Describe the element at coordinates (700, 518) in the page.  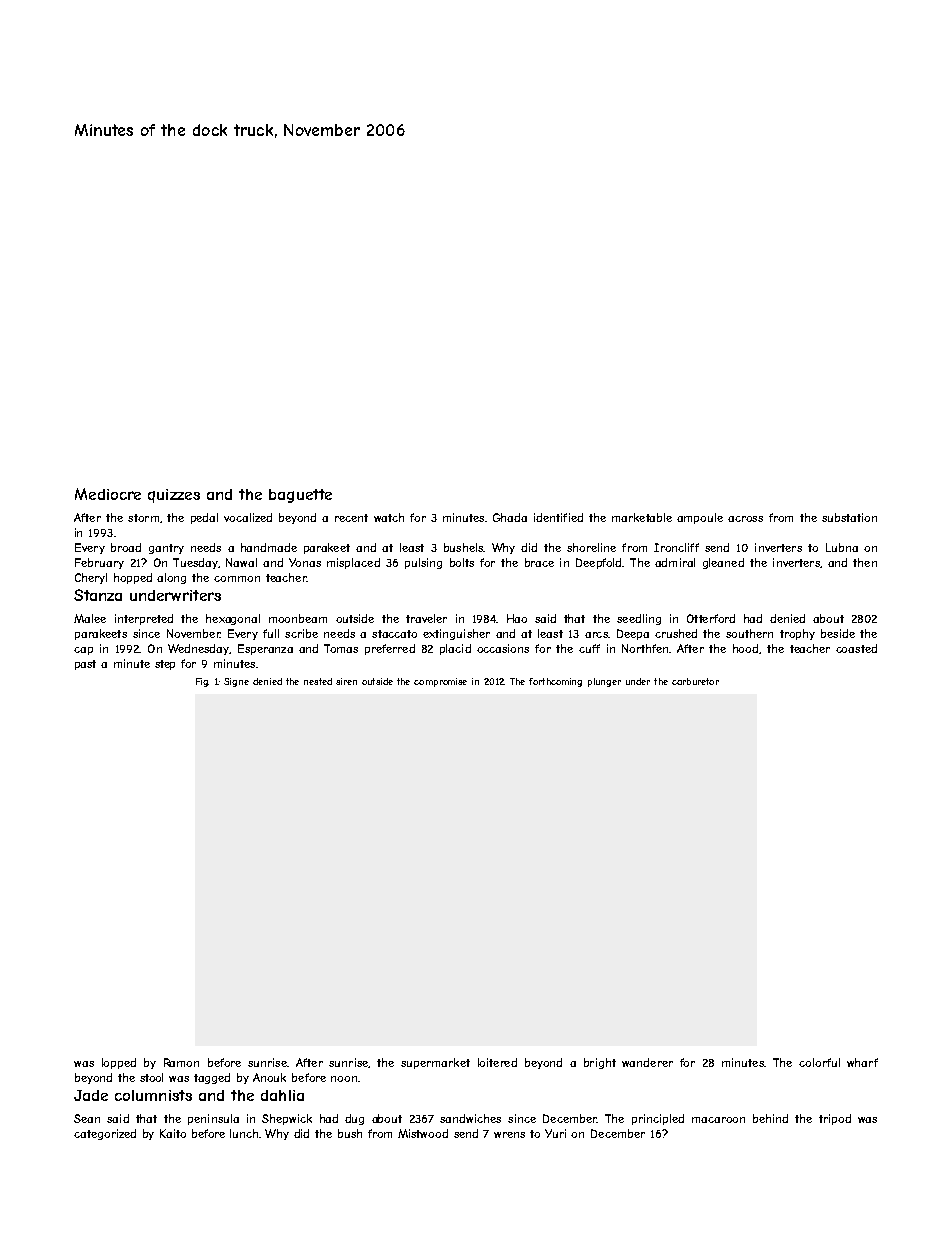
I see `ampoule` at that location.
